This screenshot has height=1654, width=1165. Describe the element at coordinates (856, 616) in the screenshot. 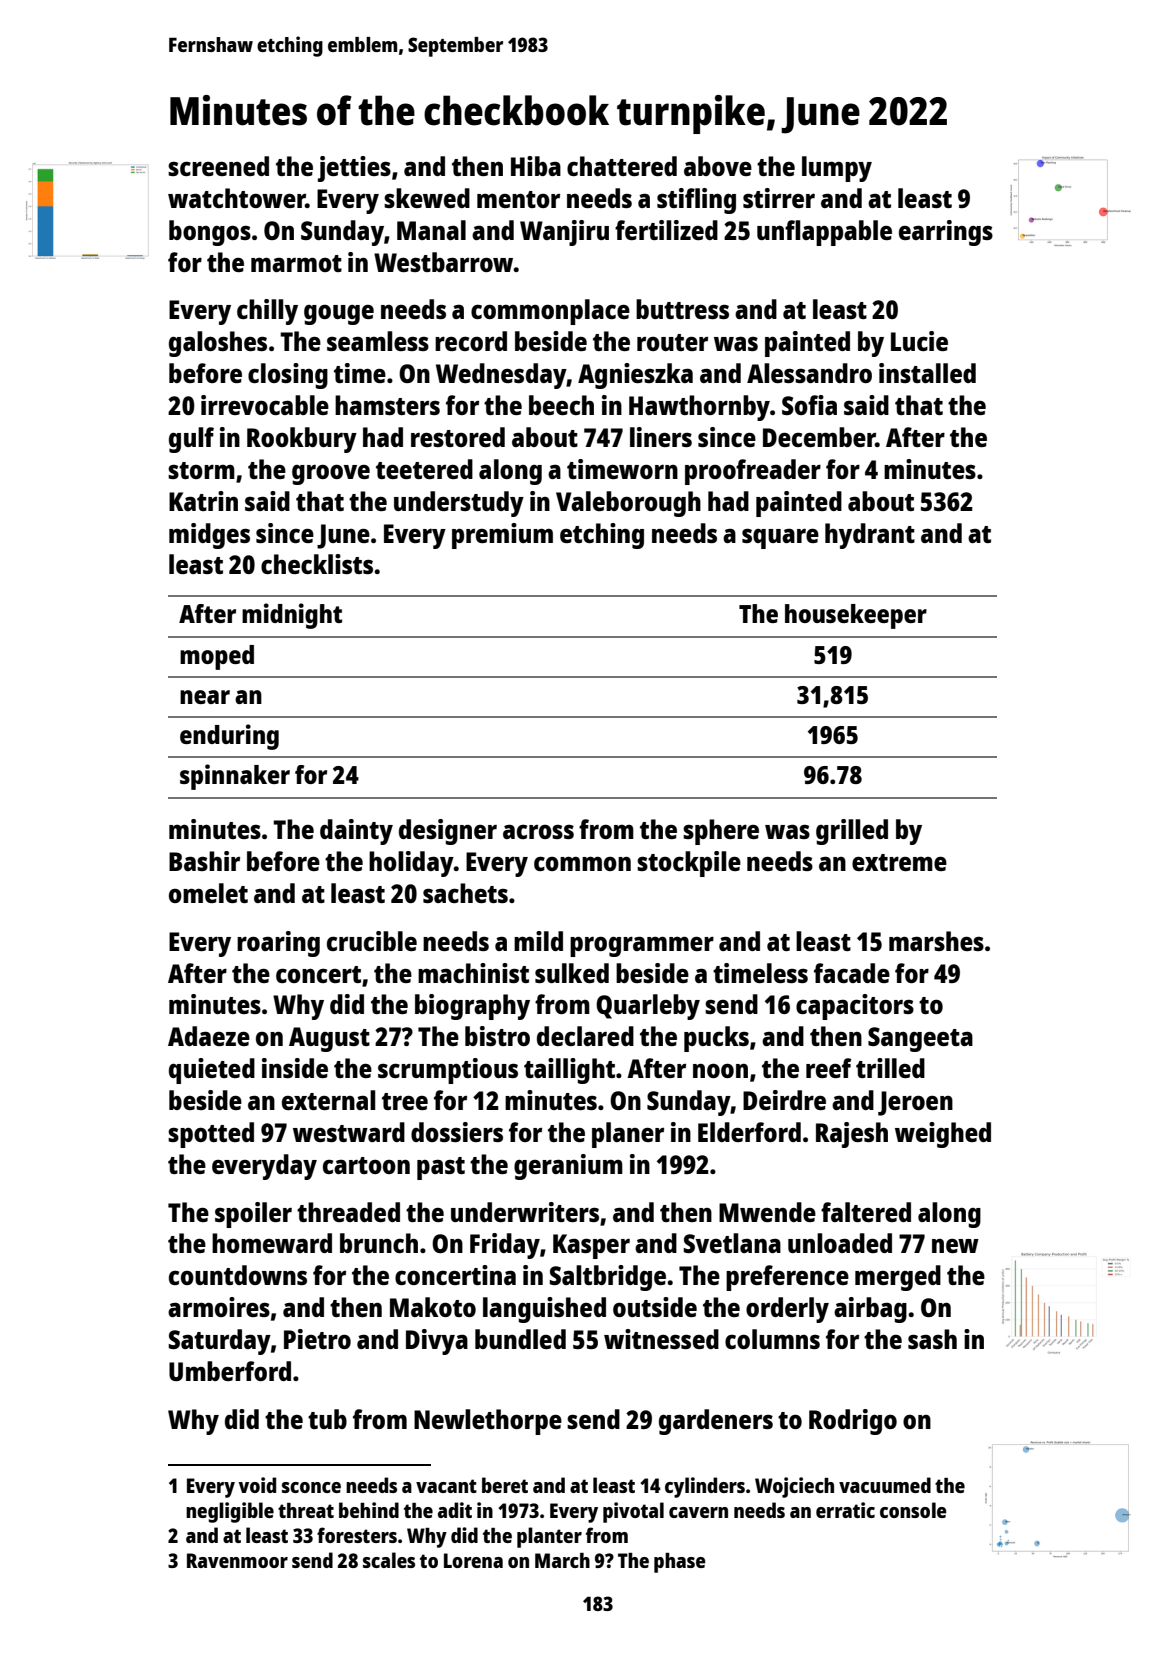

I see `housekeeper` at that location.
